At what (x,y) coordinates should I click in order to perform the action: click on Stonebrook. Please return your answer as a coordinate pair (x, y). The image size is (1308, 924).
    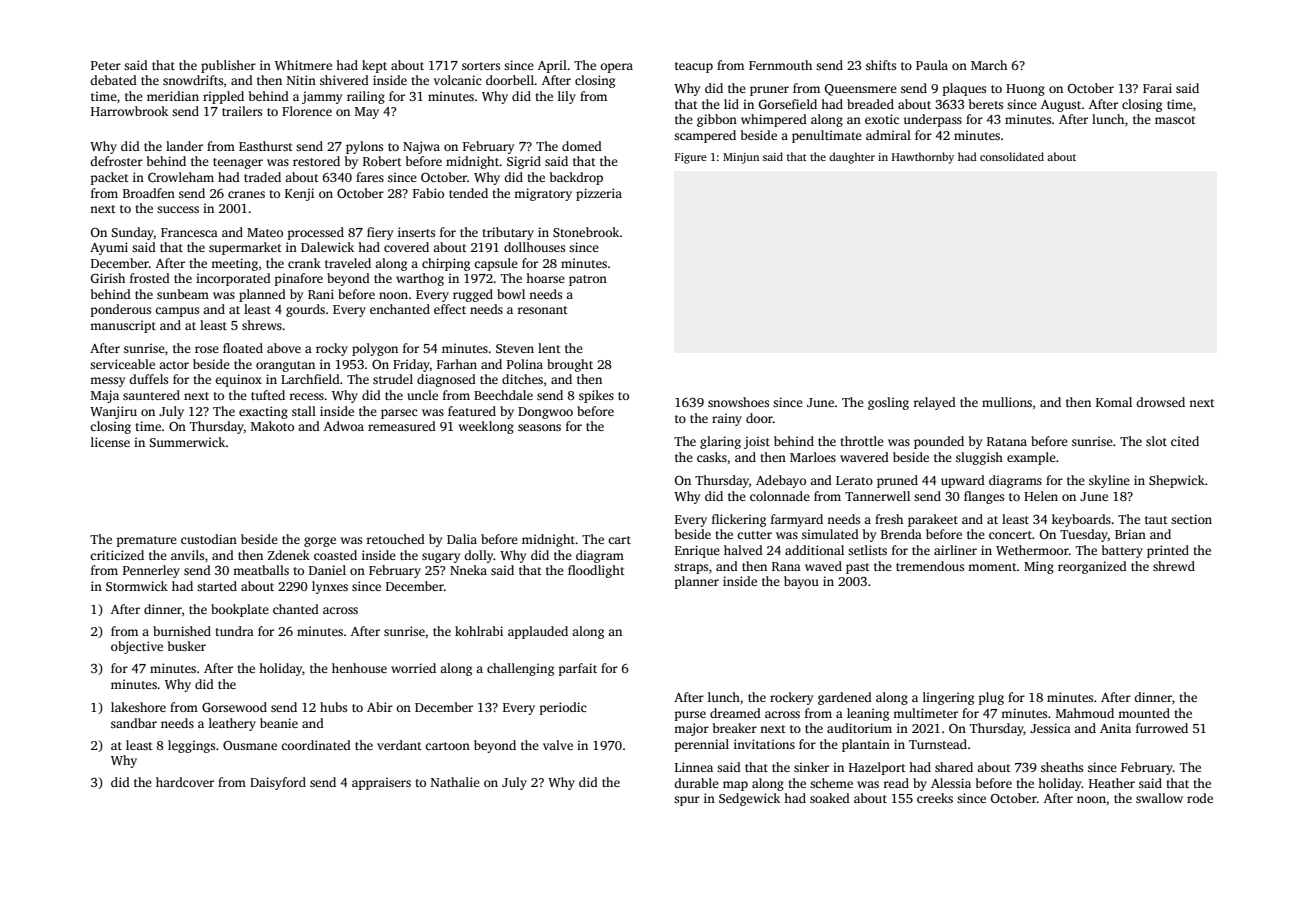
    Looking at the image, I should click on (586, 232).
